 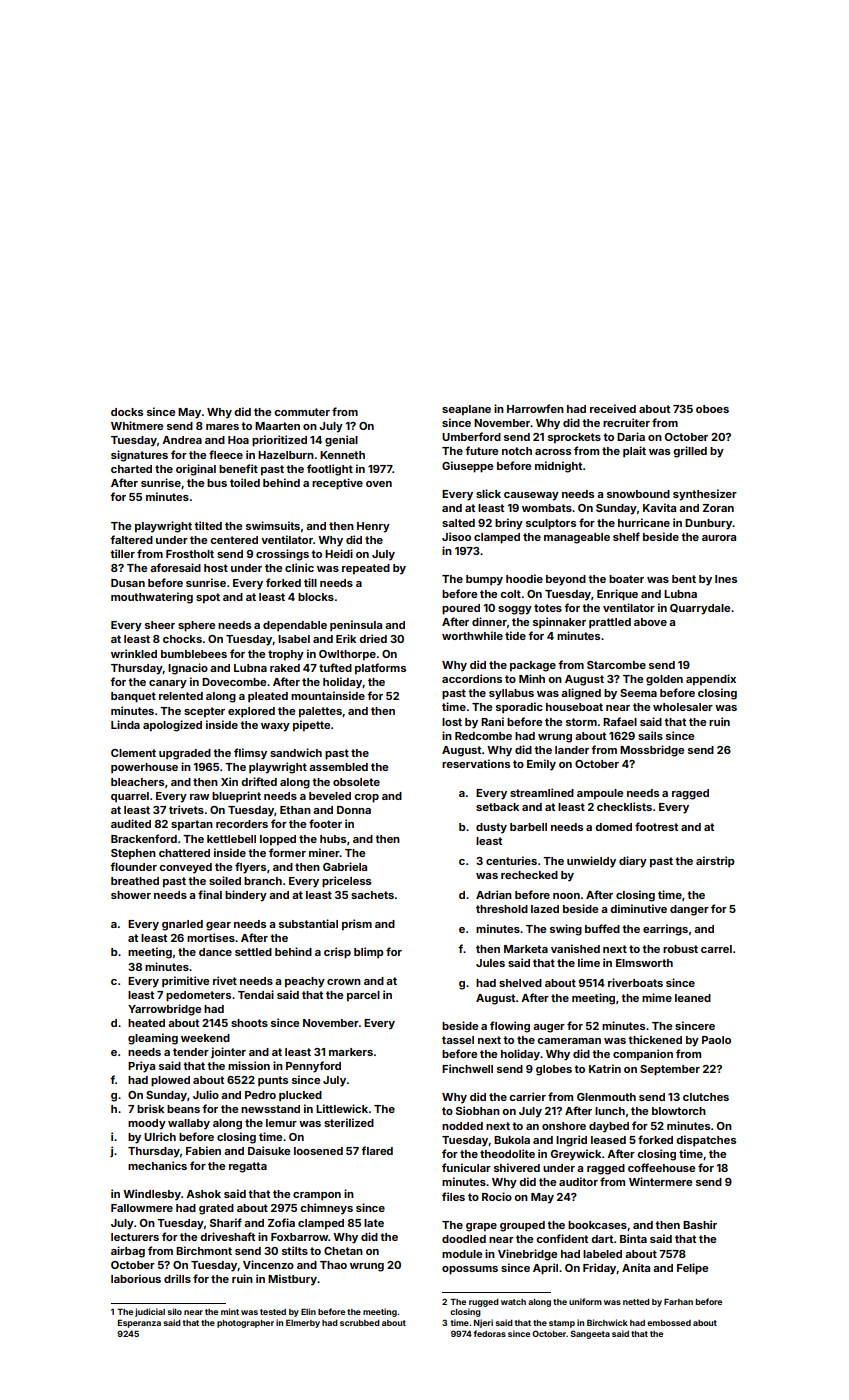 What do you see at coordinates (351, 1052) in the image?
I see `markers` at bounding box center [351, 1052].
